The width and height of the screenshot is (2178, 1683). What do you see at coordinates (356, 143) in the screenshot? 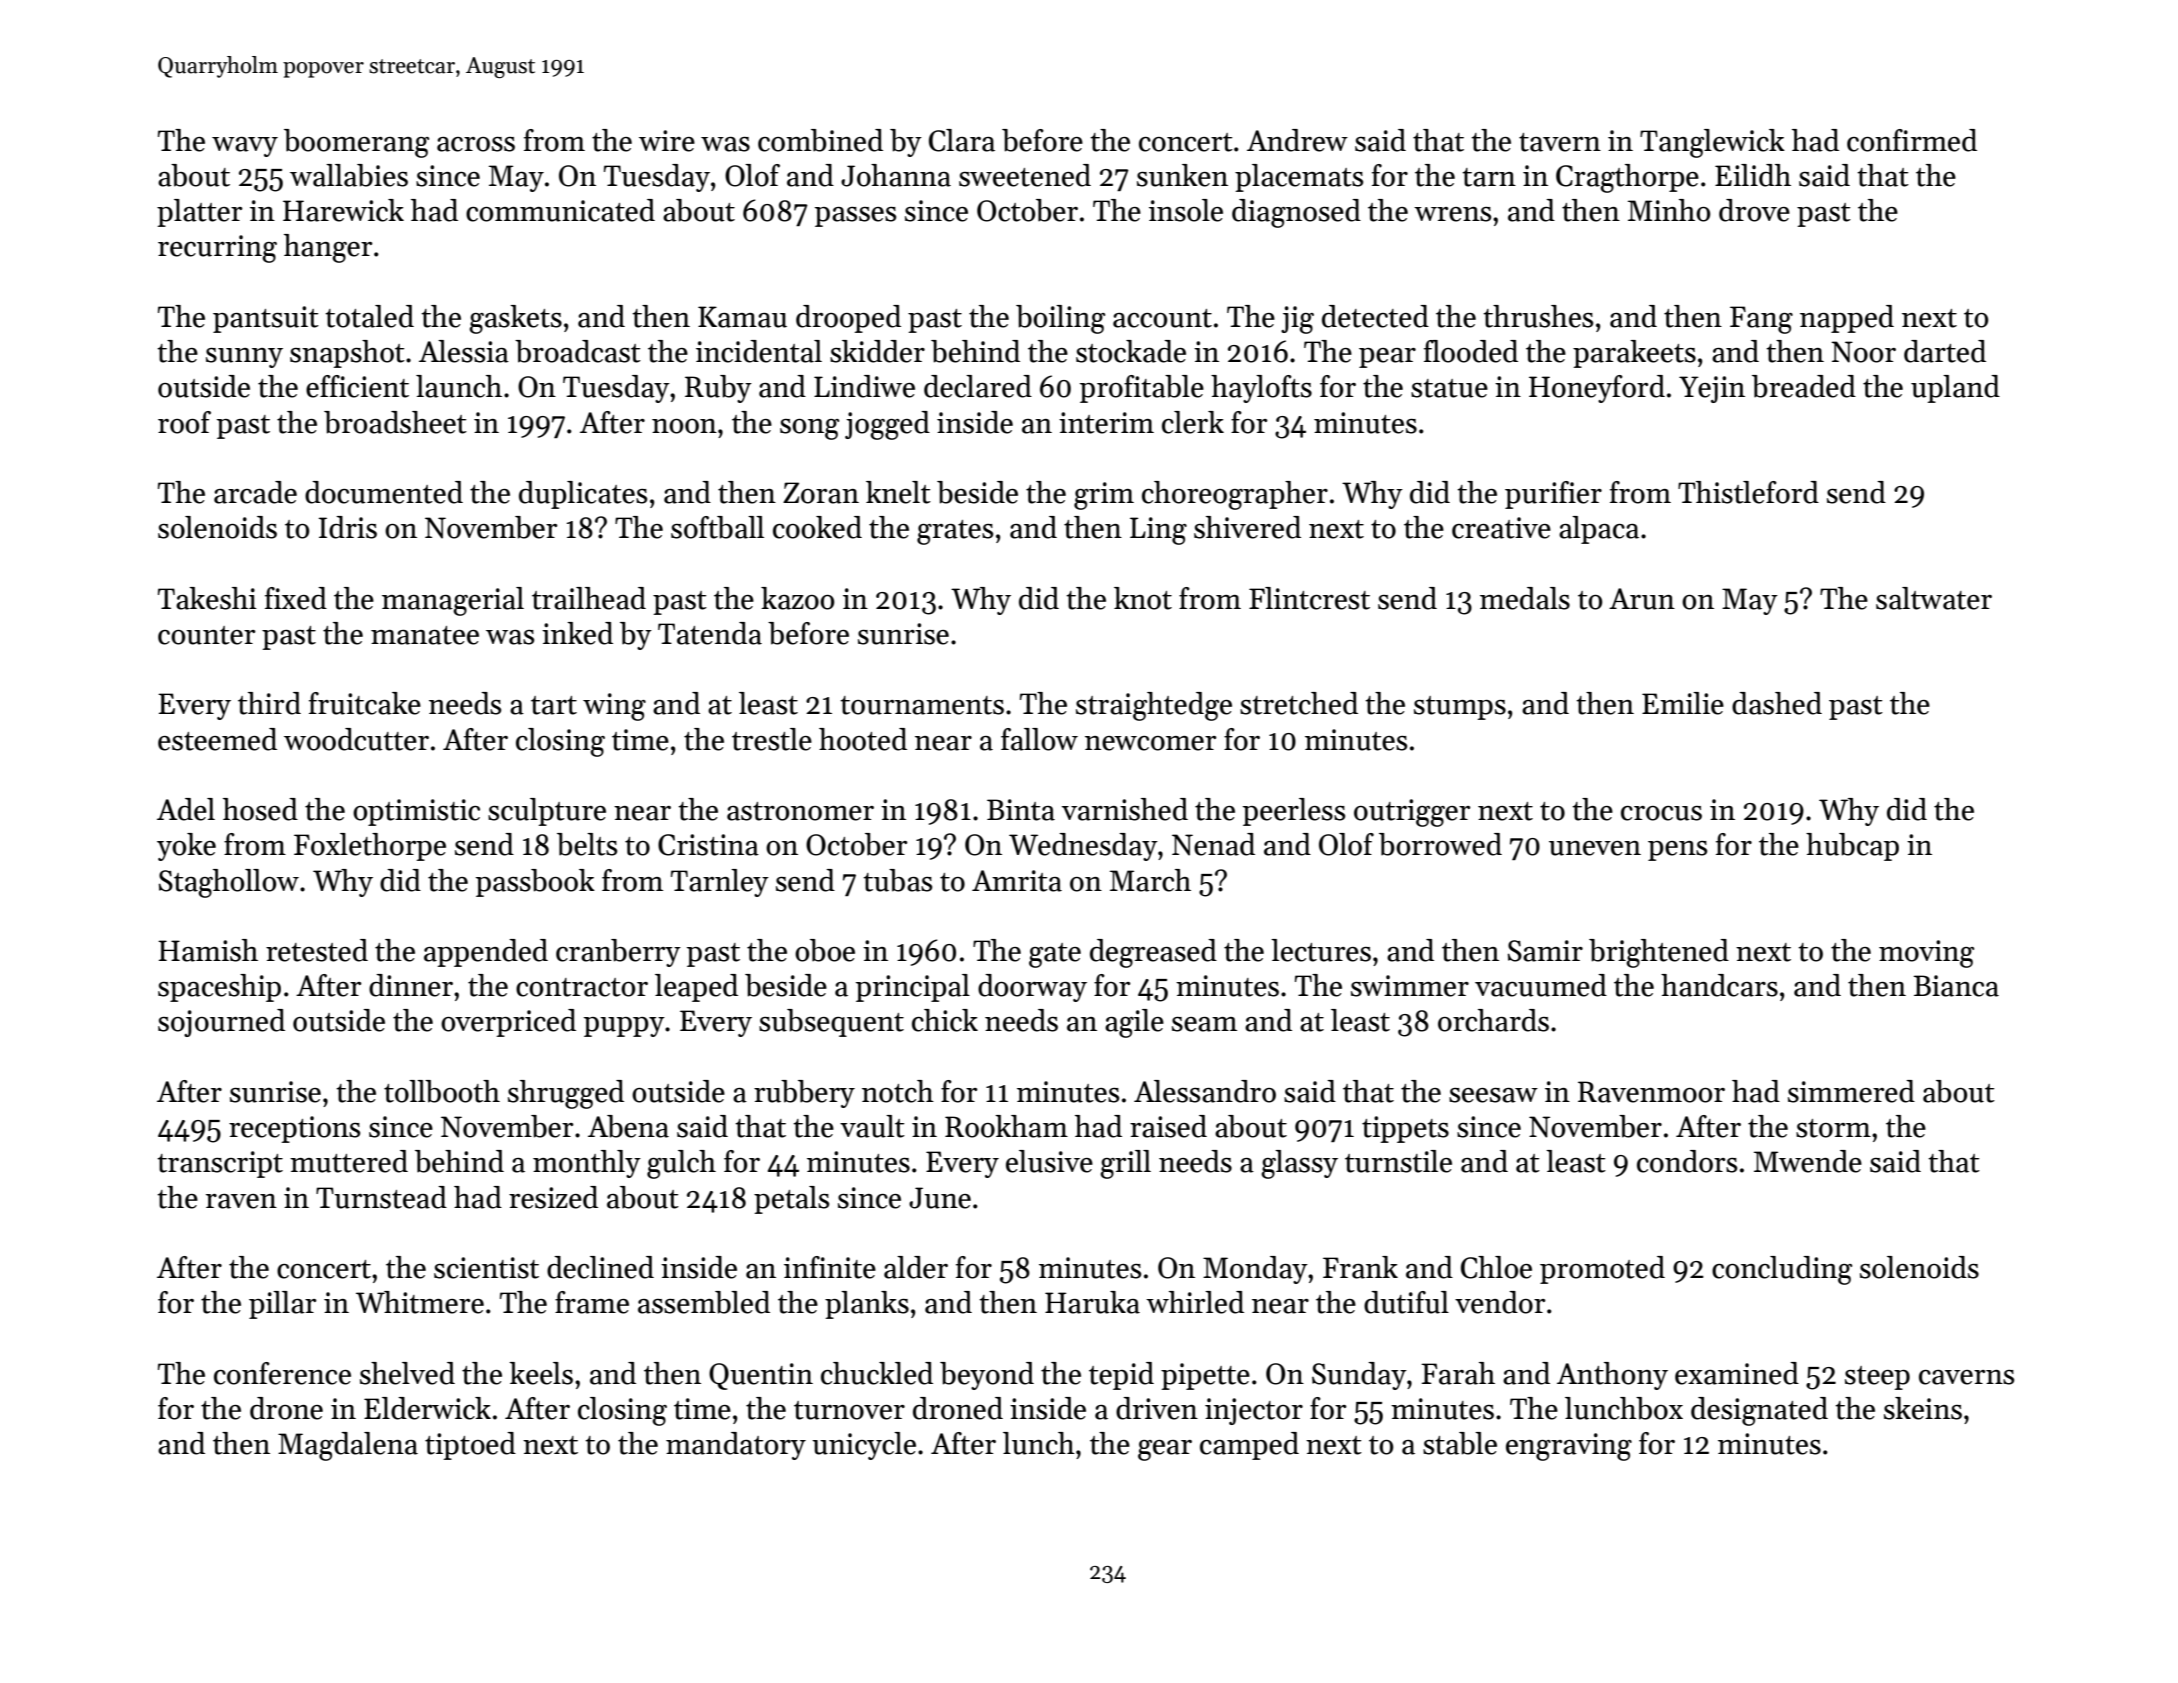
I see `boomerang` at bounding box center [356, 143].
